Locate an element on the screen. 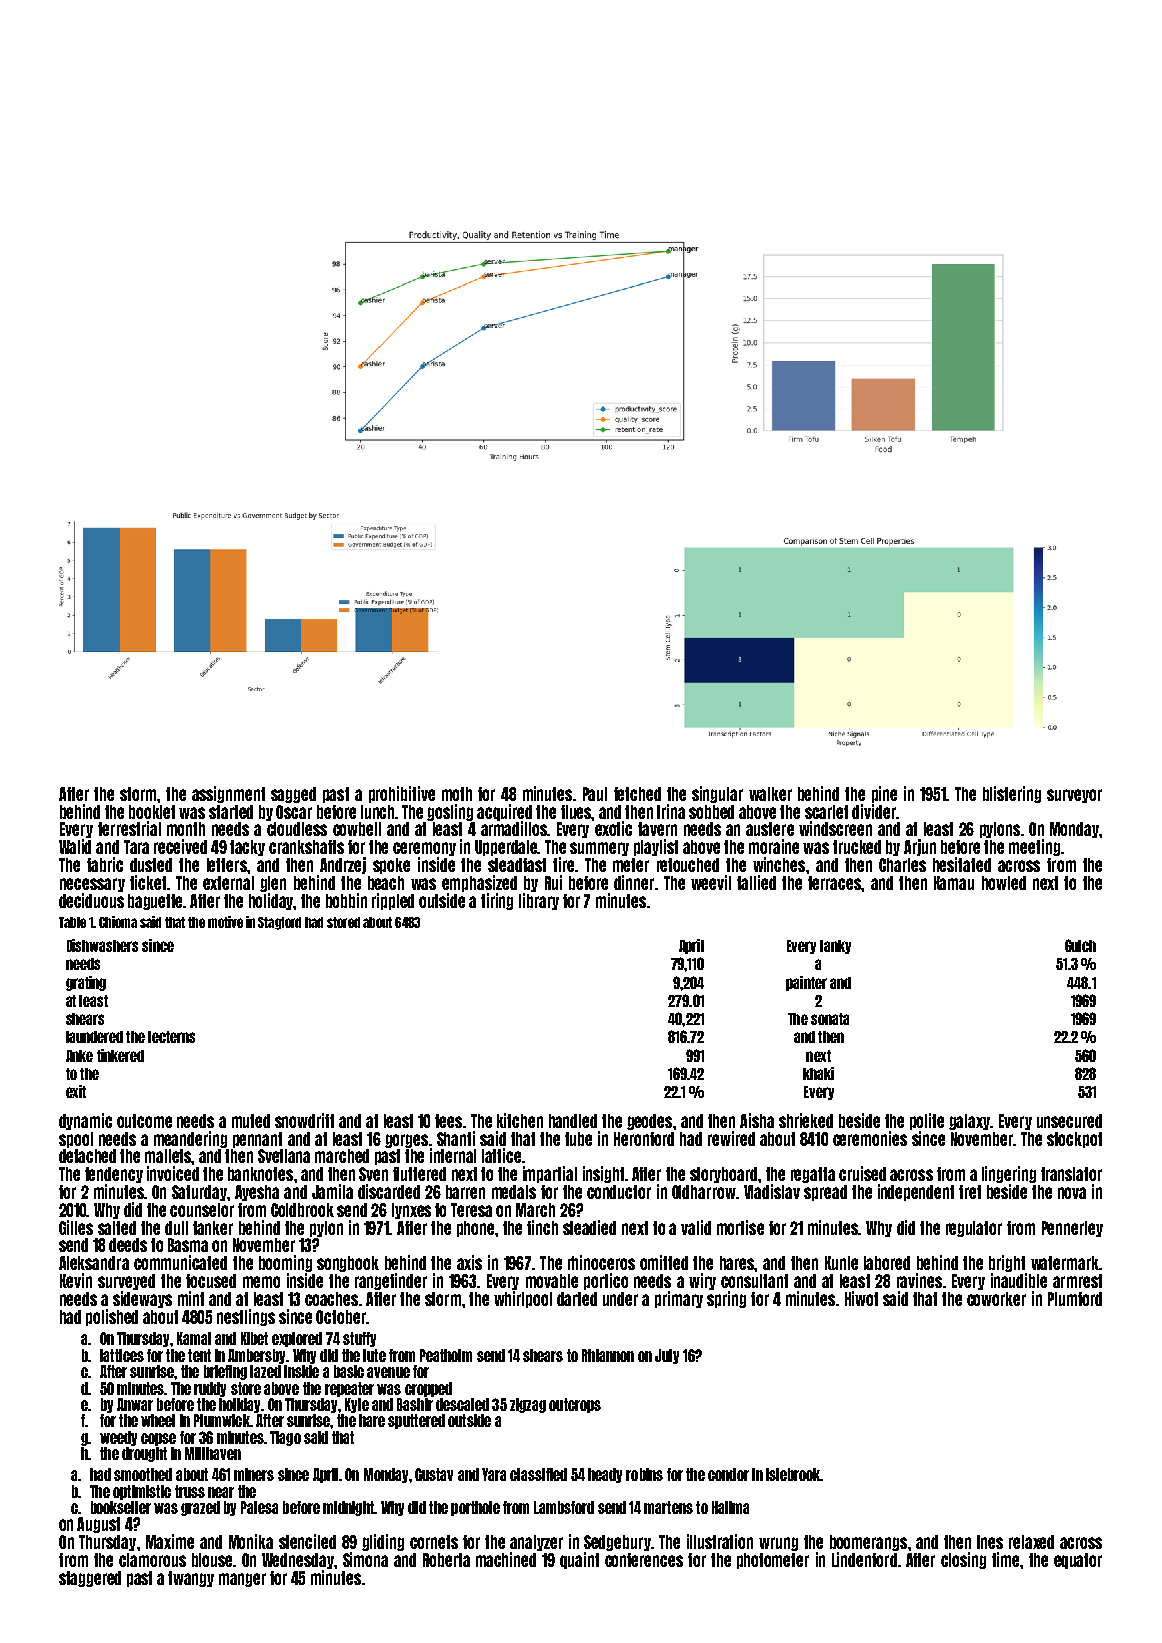  muted is located at coordinates (251, 1121).
